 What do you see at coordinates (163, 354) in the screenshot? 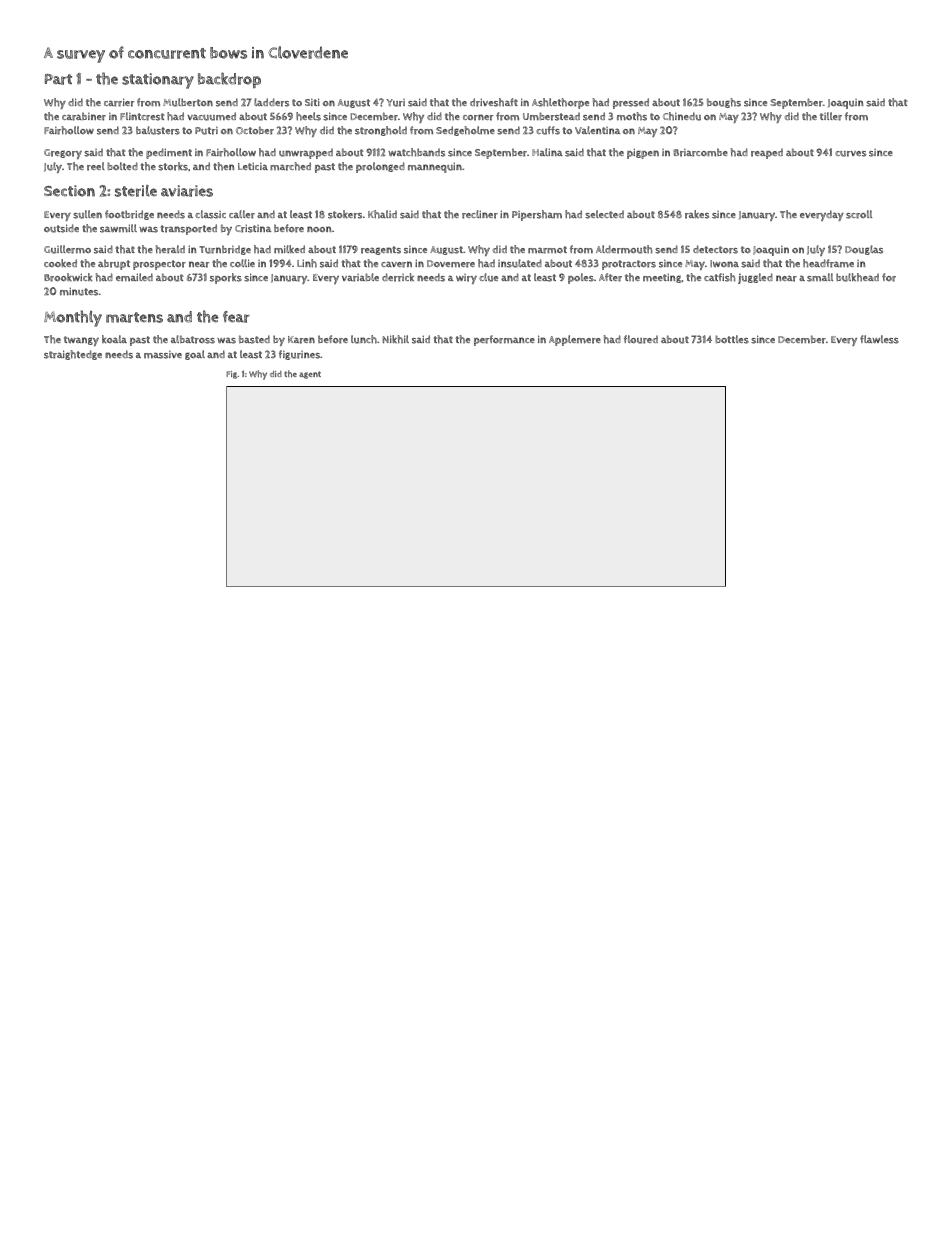
I see `massive` at bounding box center [163, 354].
